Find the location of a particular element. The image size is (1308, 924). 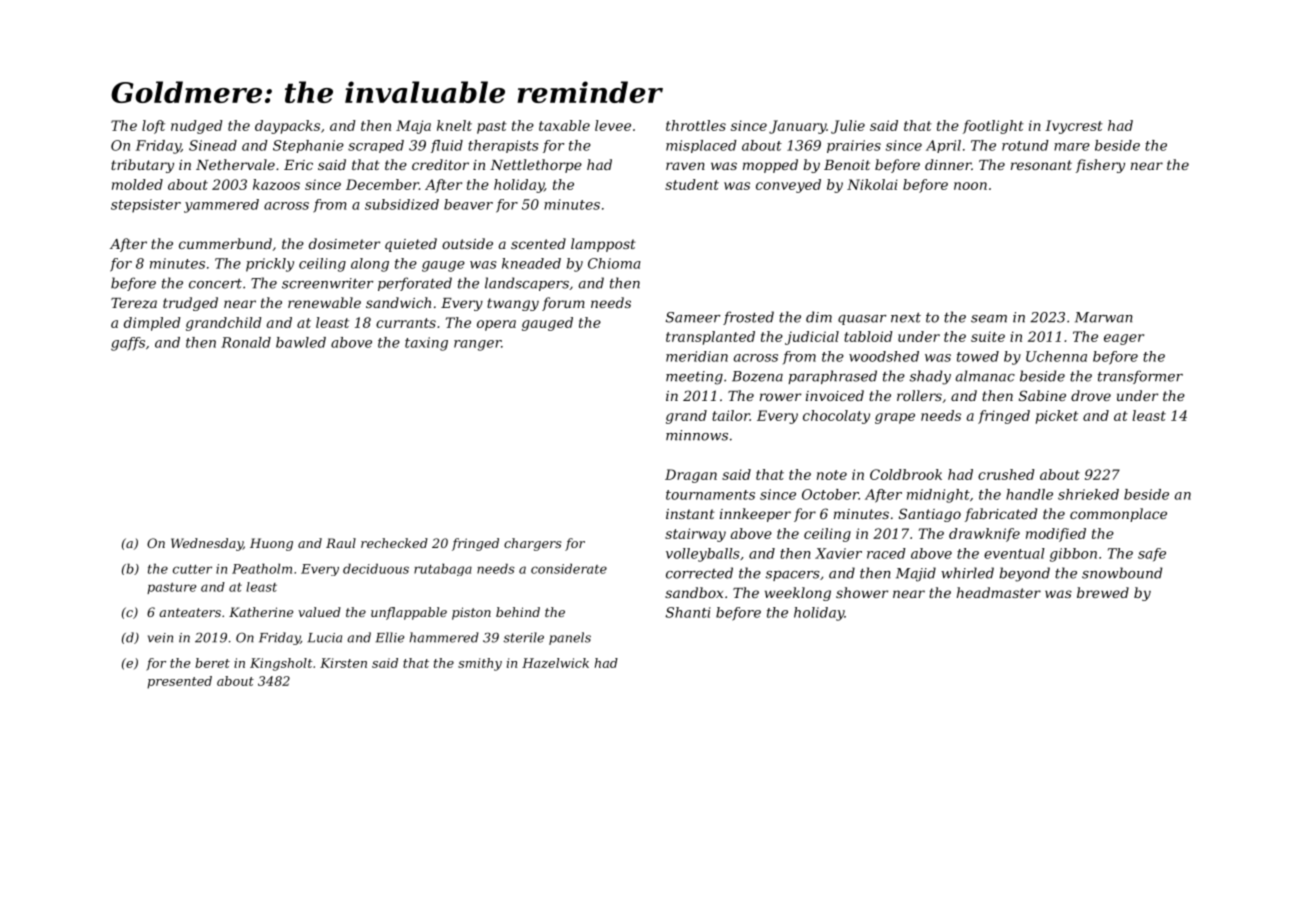

Hazelwick is located at coordinates (555, 663).
